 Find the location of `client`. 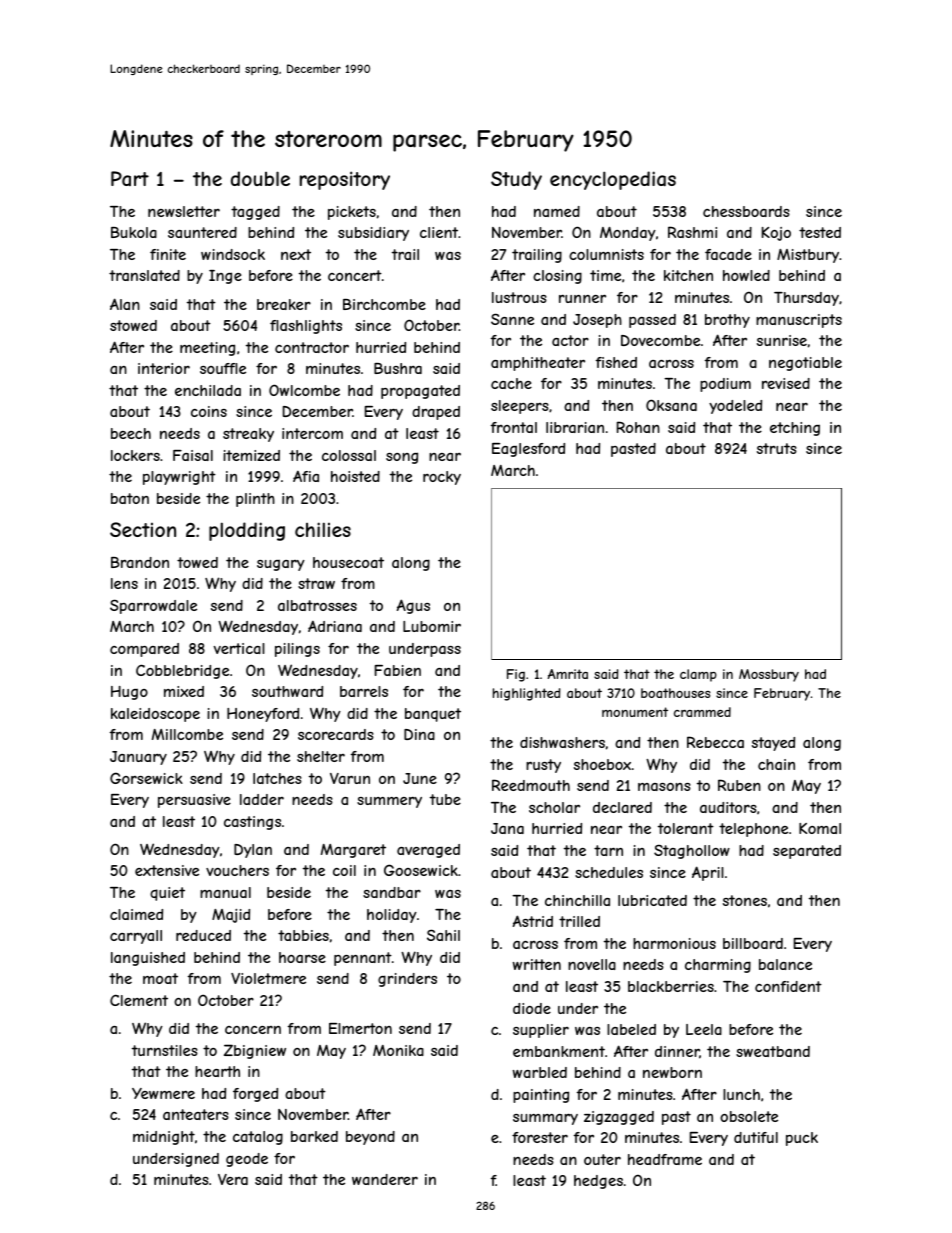

client is located at coordinates (439, 232).
